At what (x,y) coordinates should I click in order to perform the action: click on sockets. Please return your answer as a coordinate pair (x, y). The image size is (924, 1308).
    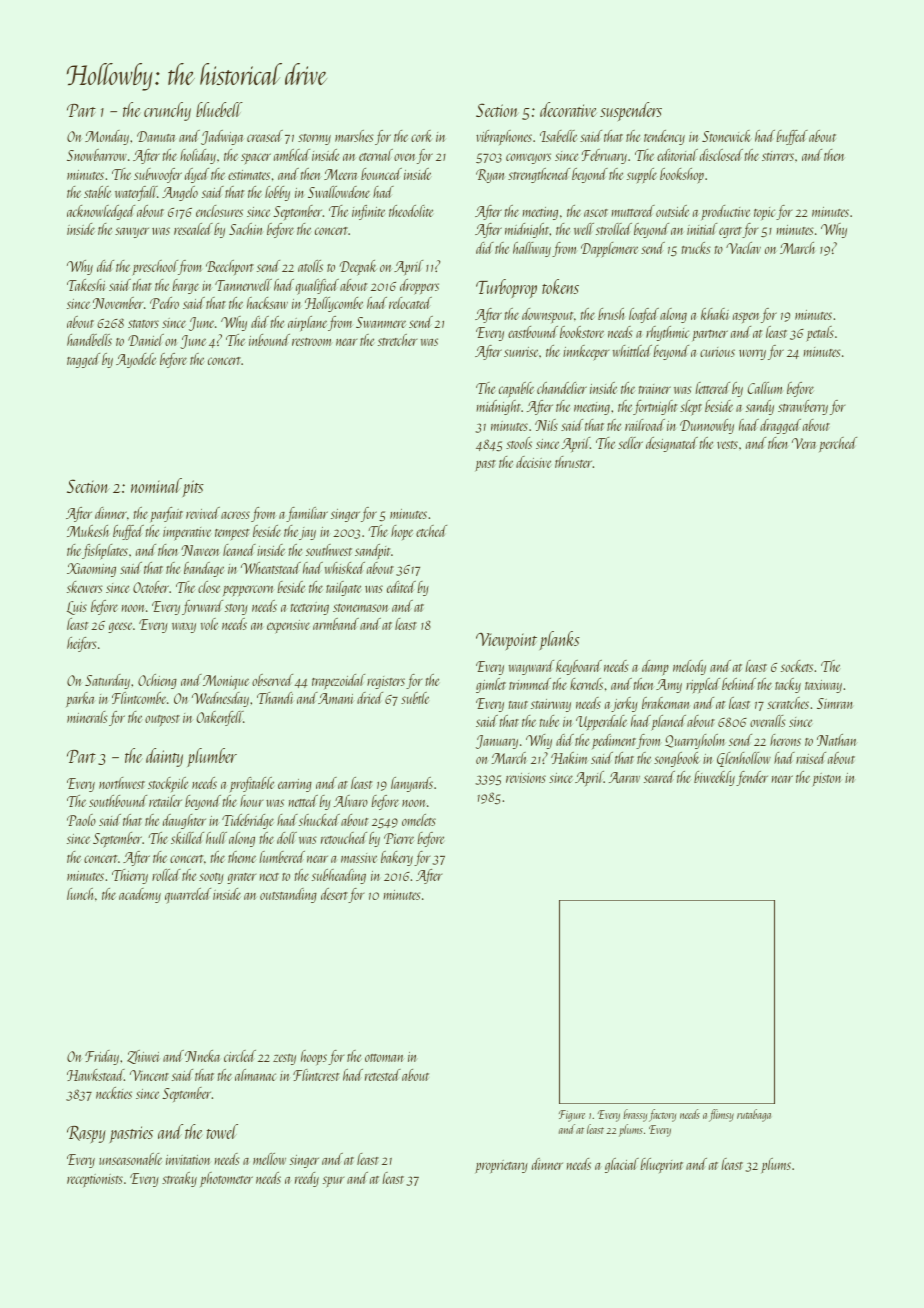
    Looking at the image, I should click on (797, 666).
